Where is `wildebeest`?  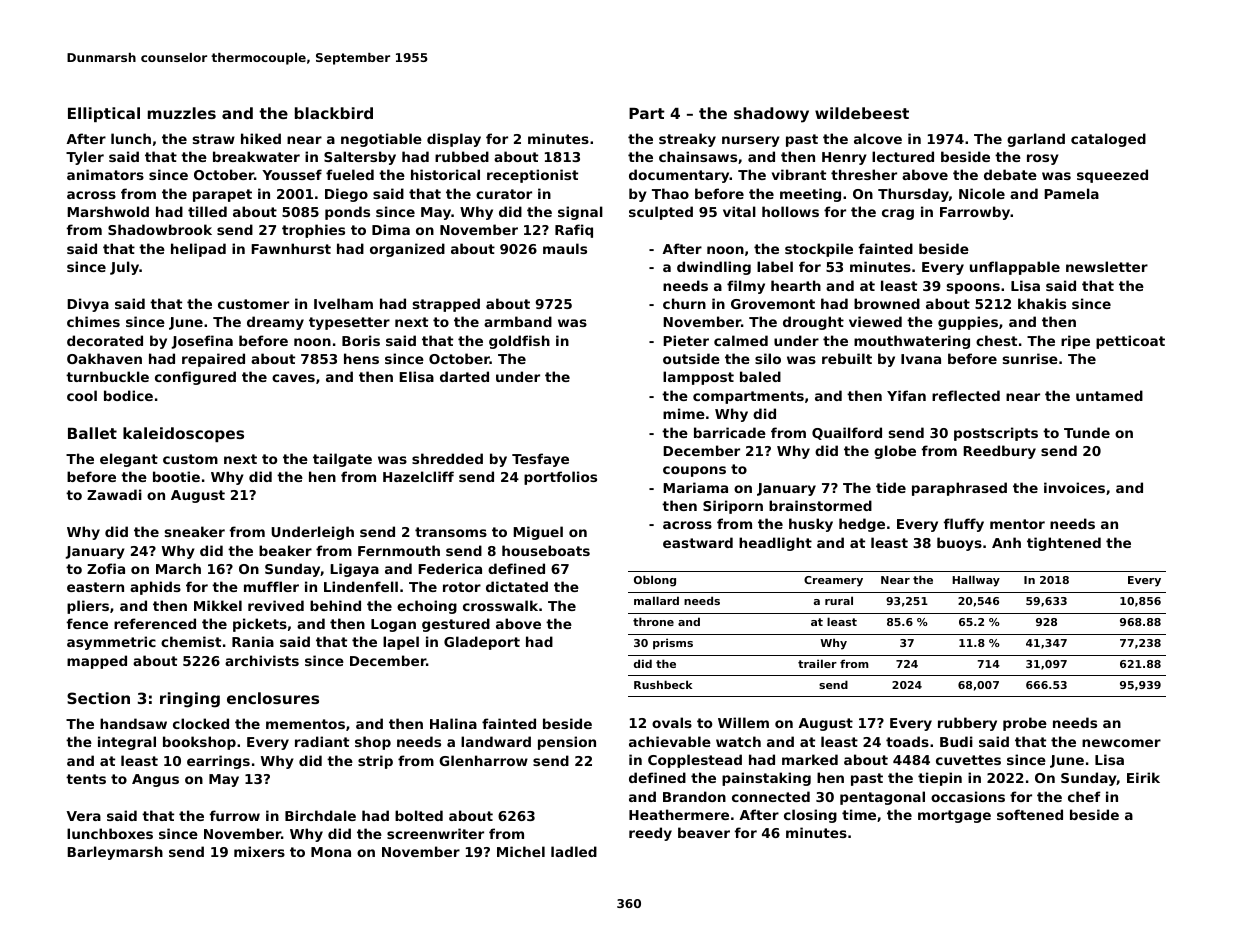 wildebeest is located at coordinates (862, 113).
